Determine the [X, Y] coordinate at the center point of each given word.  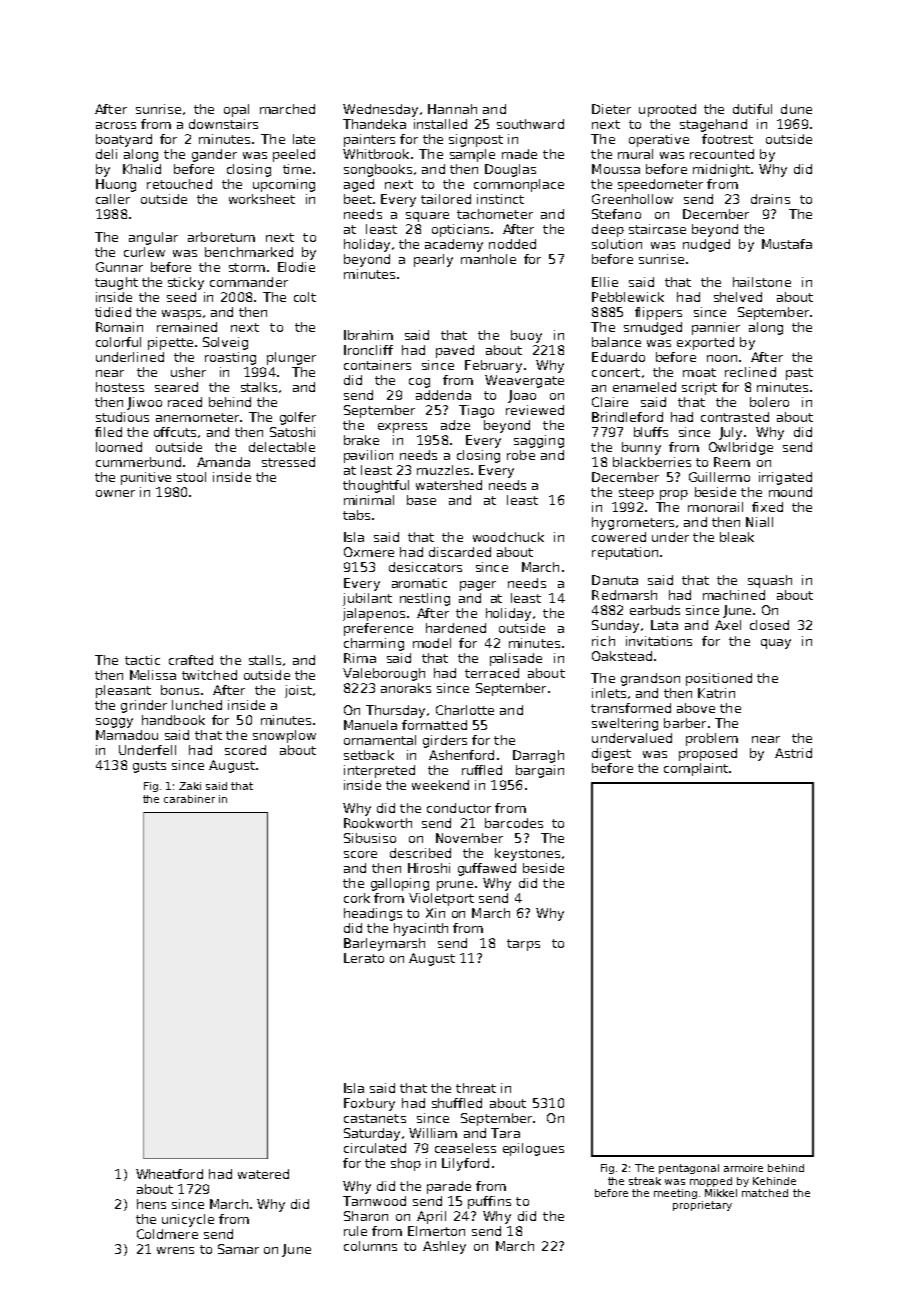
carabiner [189, 799]
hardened [456, 628]
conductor [459, 808]
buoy [526, 336]
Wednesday [380, 110]
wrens [175, 1250]
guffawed [487, 869]
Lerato [364, 958]
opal [236, 110]
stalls [265, 660]
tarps [523, 945]
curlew [144, 252]
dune [796, 109]
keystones [527, 854]
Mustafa [787, 244]
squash [770, 581]
